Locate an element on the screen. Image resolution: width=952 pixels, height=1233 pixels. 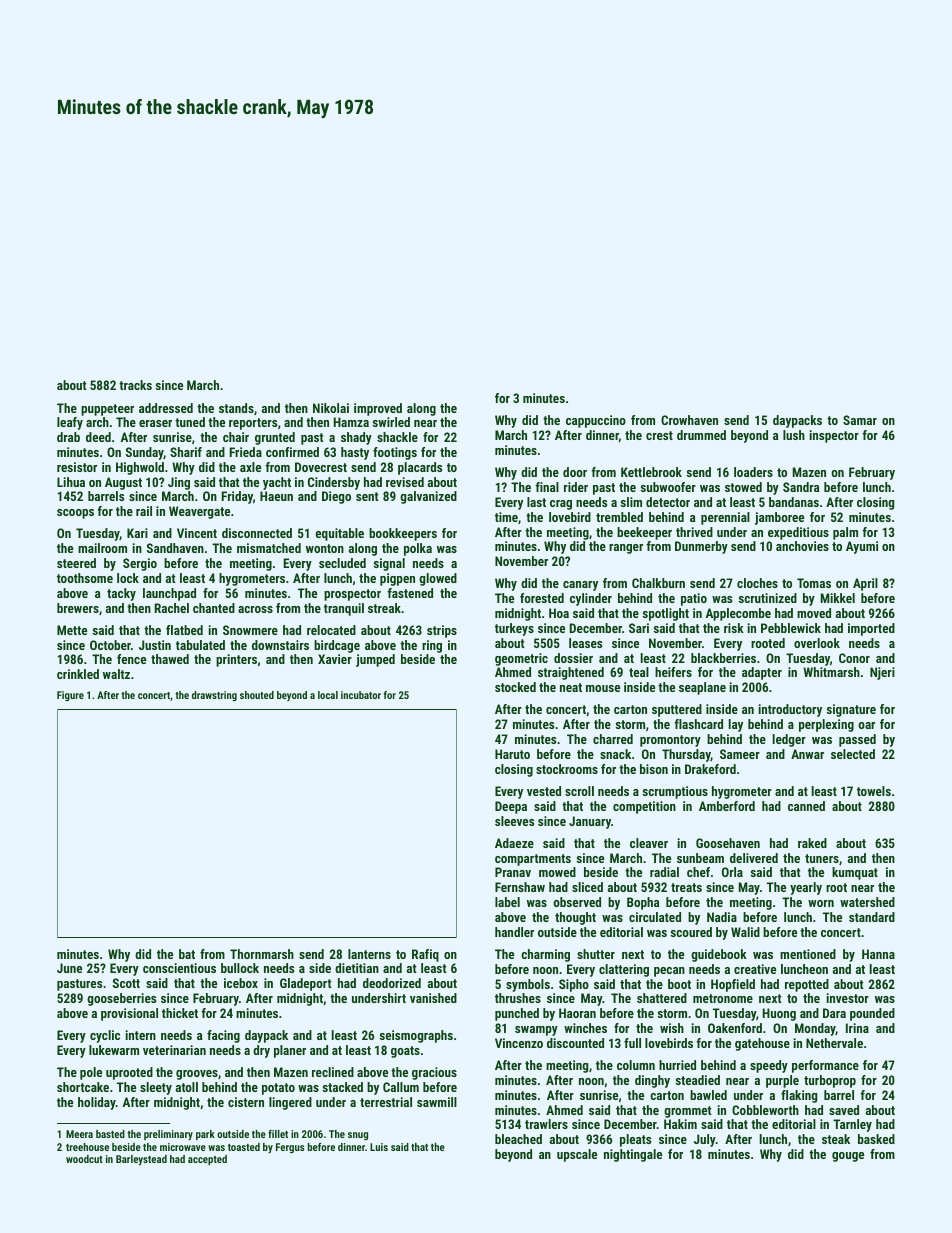
Figure is located at coordinates (70, 696).
